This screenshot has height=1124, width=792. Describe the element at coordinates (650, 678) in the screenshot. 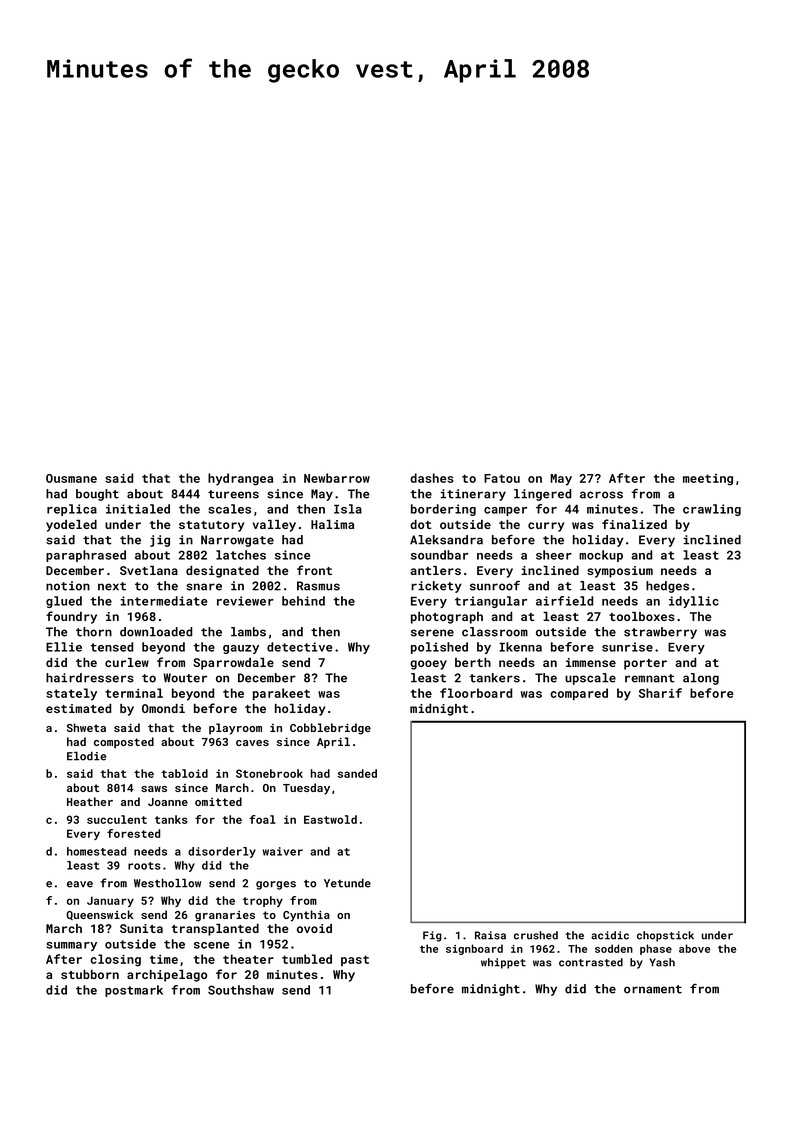

I see `remnant` at that location.
